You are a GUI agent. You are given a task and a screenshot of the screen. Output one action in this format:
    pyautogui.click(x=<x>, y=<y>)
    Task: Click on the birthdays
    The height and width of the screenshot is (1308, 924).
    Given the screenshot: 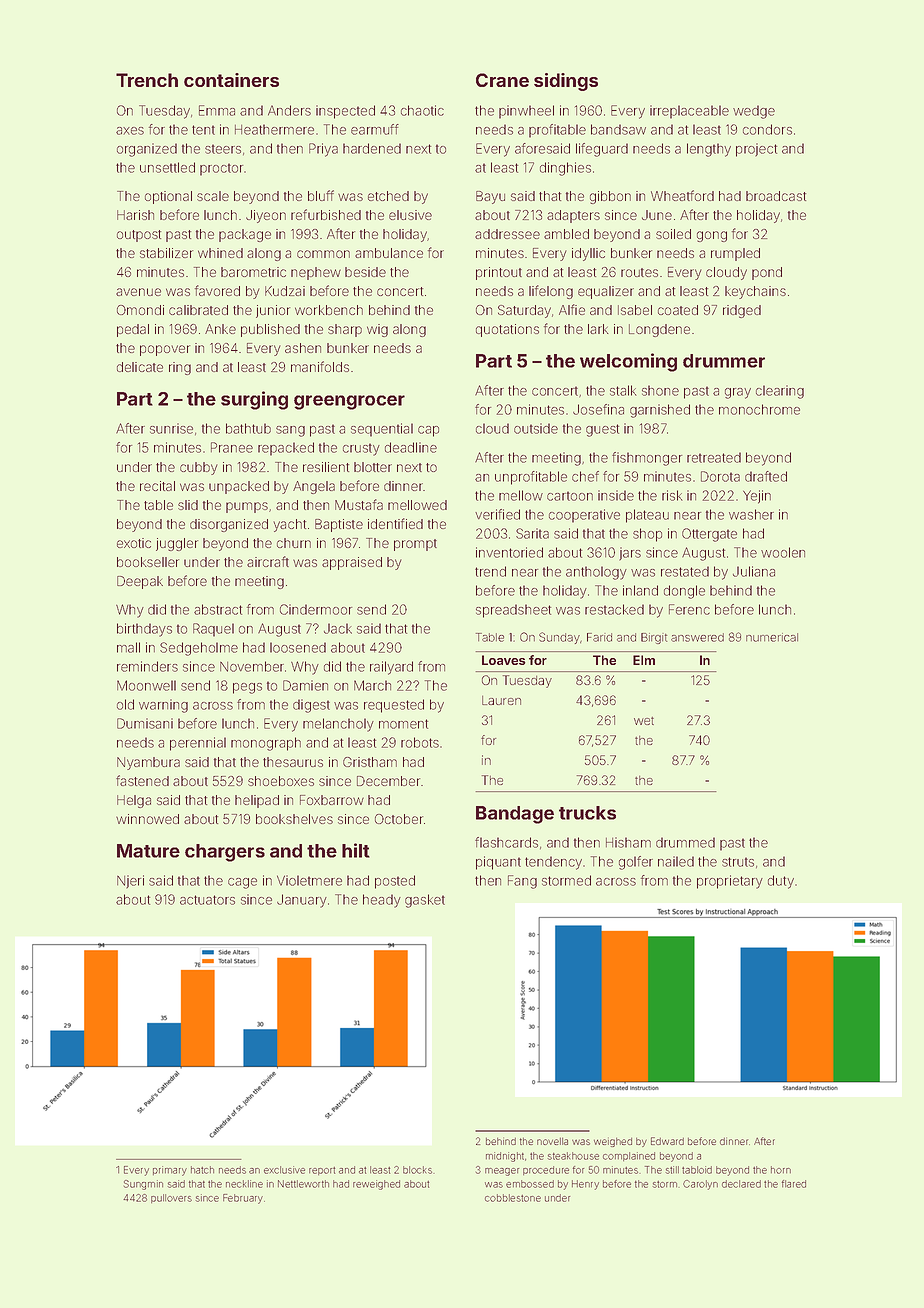 What is the action you would take?
    pyautogui.click(x=144, y=630)
